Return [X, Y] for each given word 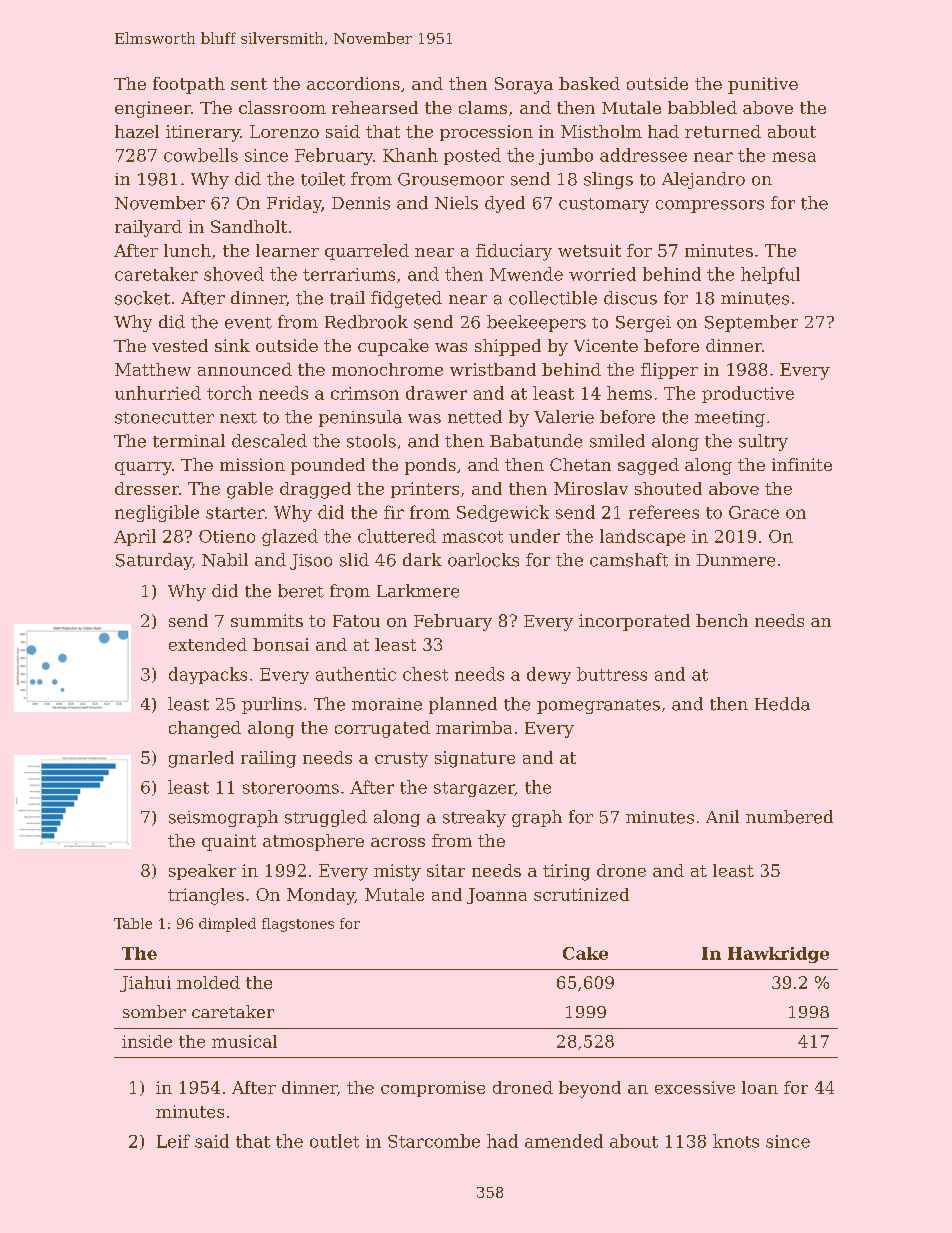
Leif [173, 1141]
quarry [143, 468]
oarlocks [483, 560]
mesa [794, 157]
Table [133, 923]
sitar [446, 870]
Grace [754, 512]
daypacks [208, 675]
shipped [508, 347]
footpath [189, 85]
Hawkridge [778, 955]
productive [748, 394]
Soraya [524, 85]
